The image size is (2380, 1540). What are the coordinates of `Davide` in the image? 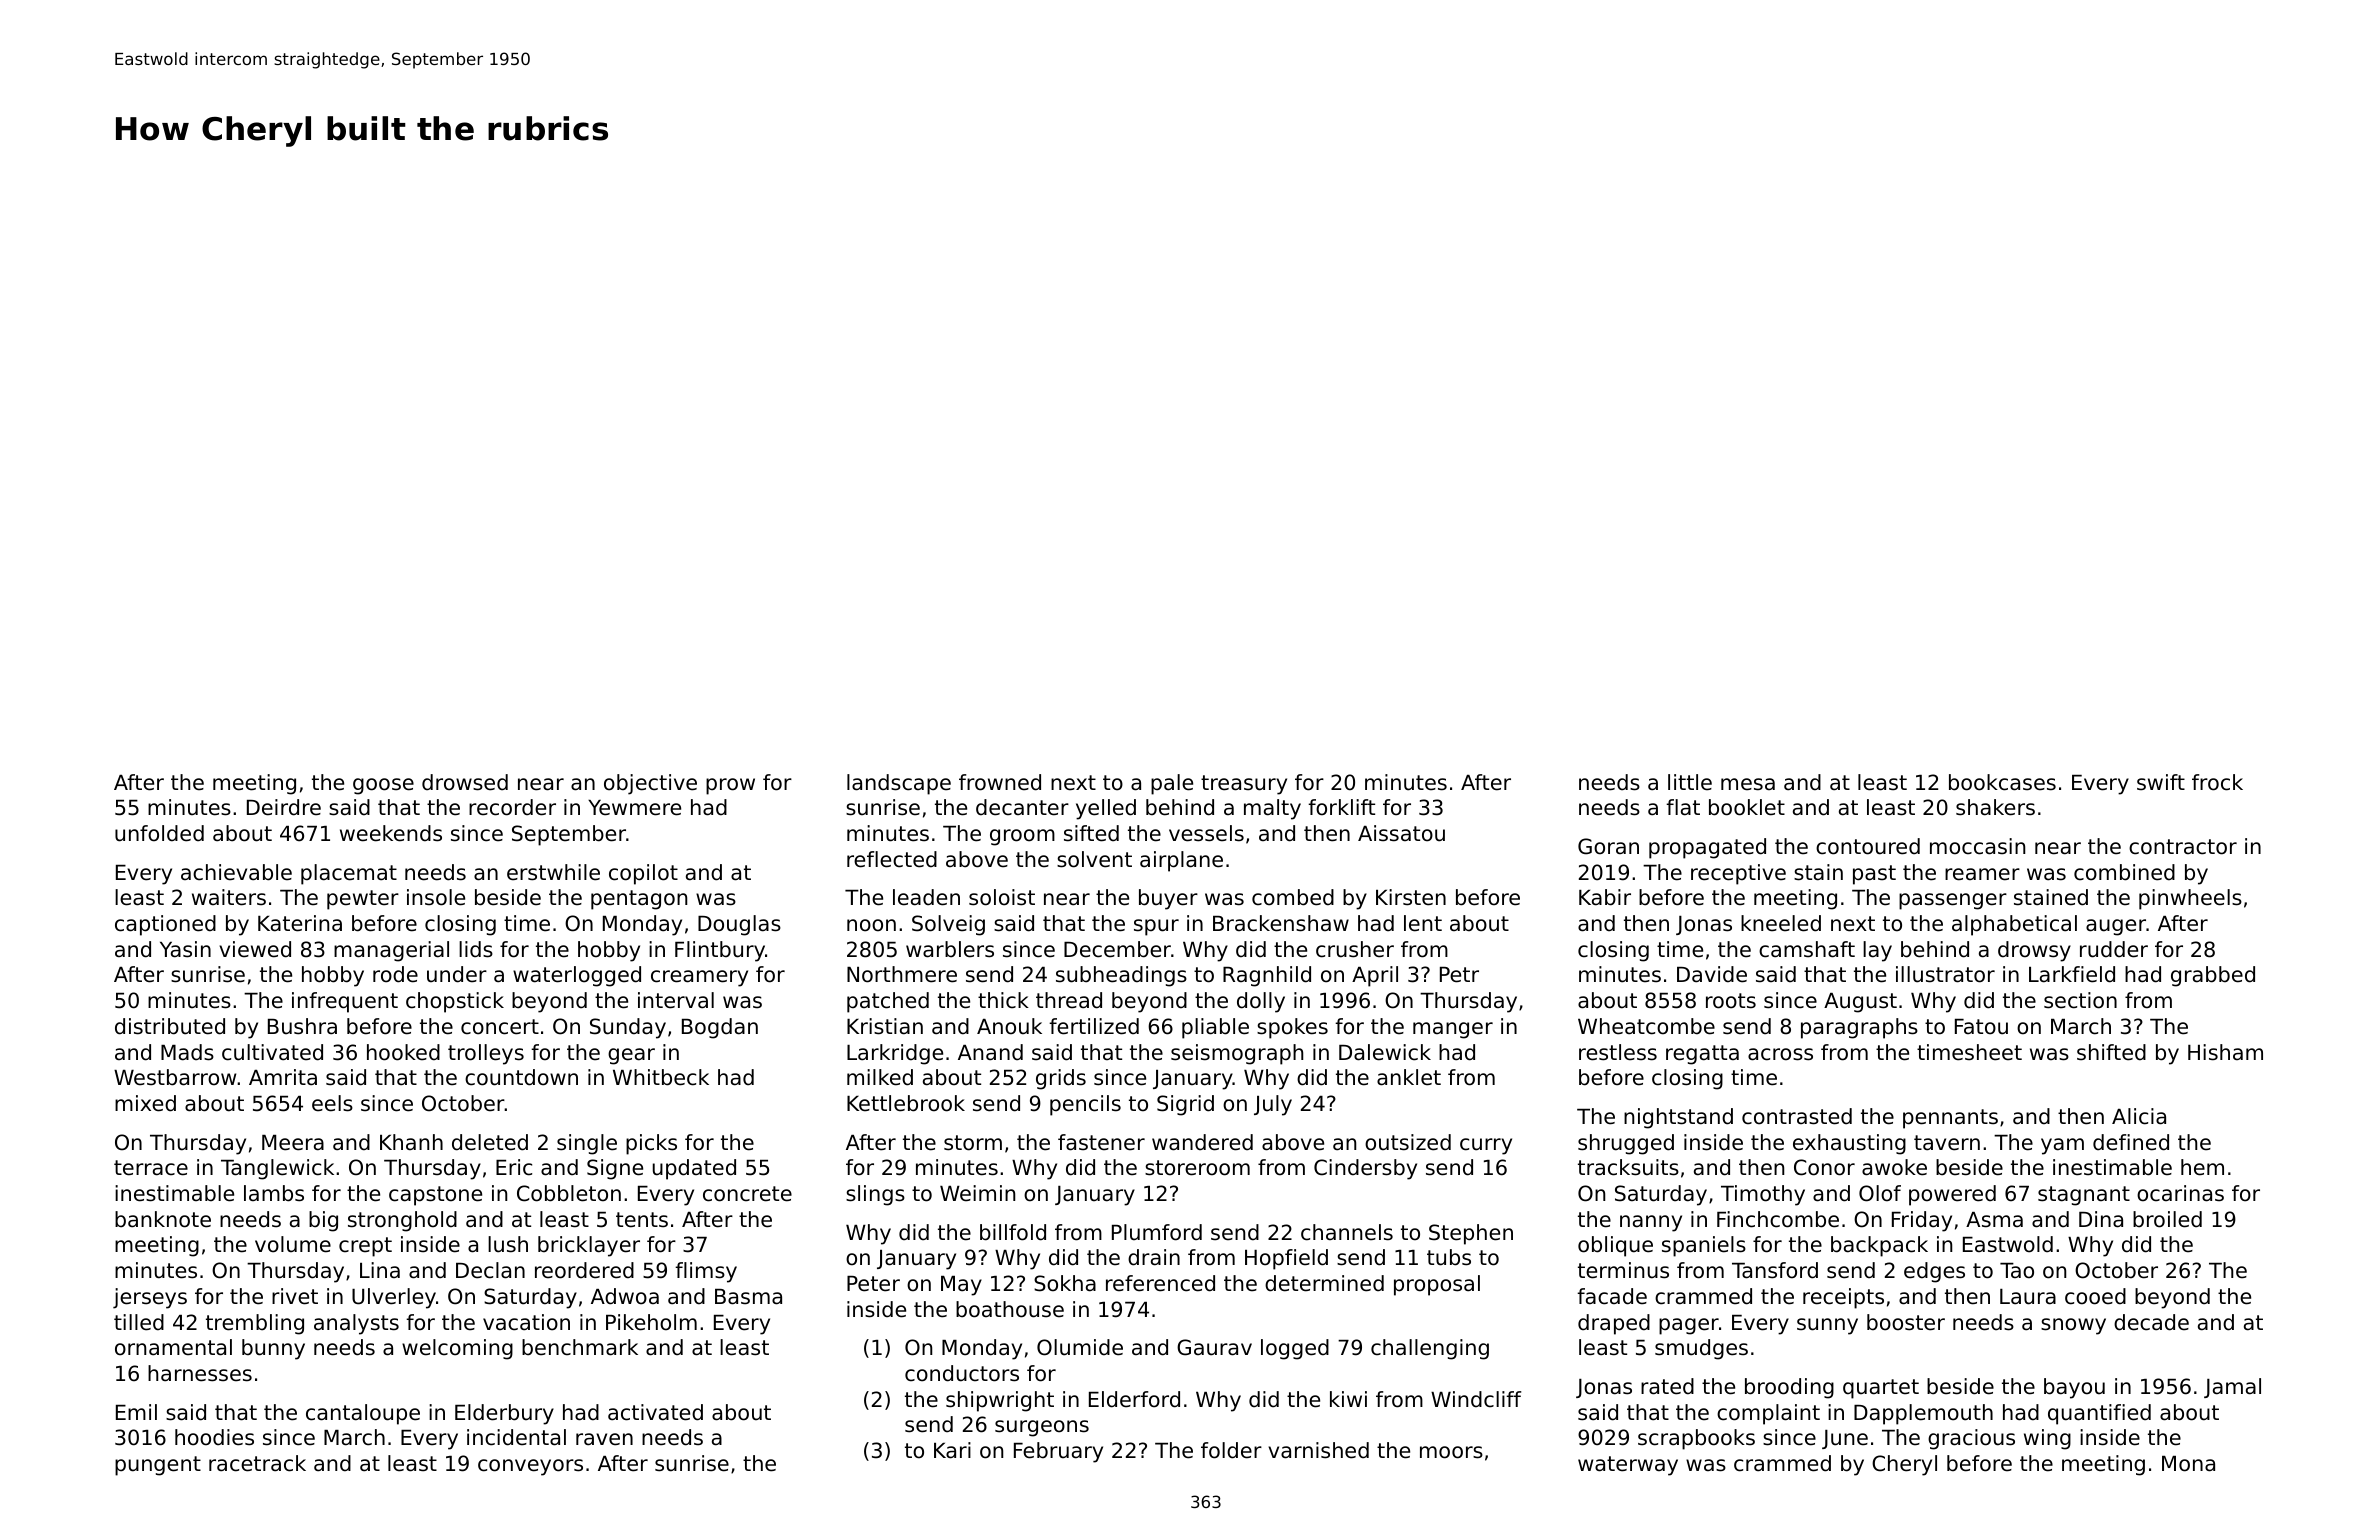 It's located at (1712, 974).
